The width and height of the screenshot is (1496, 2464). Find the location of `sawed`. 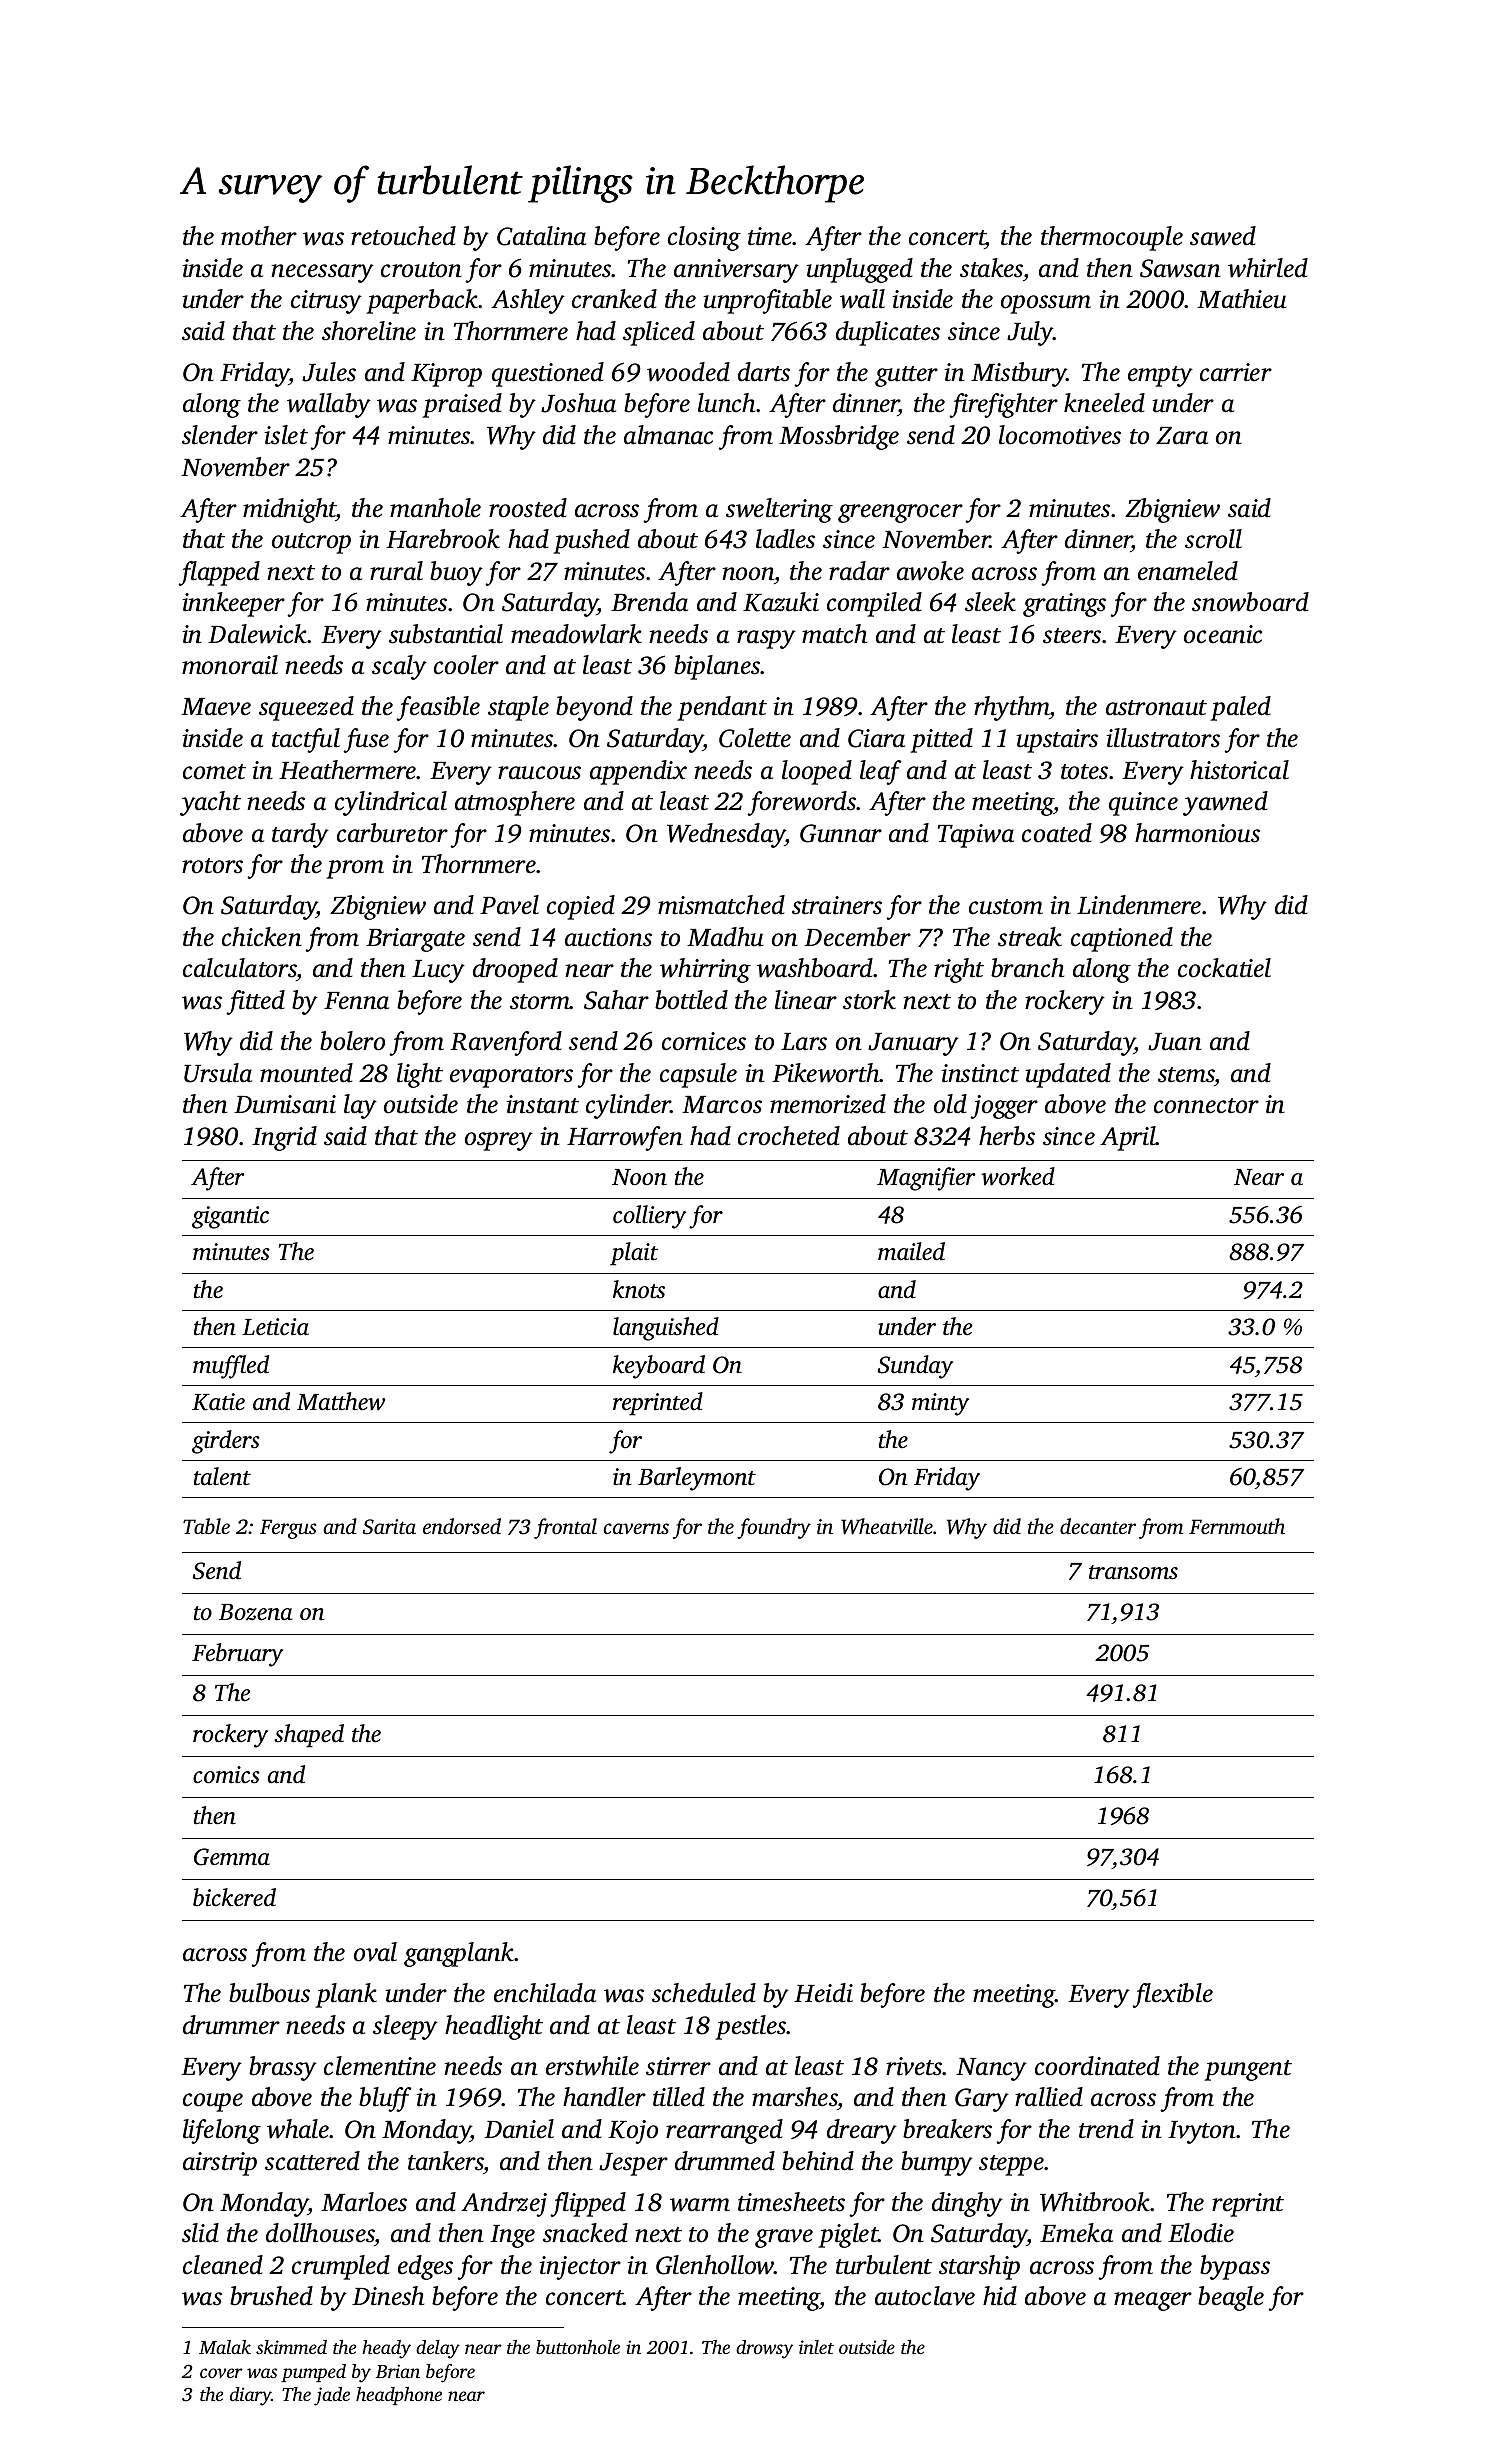

sawed is located at coordinates (1223, 236).
